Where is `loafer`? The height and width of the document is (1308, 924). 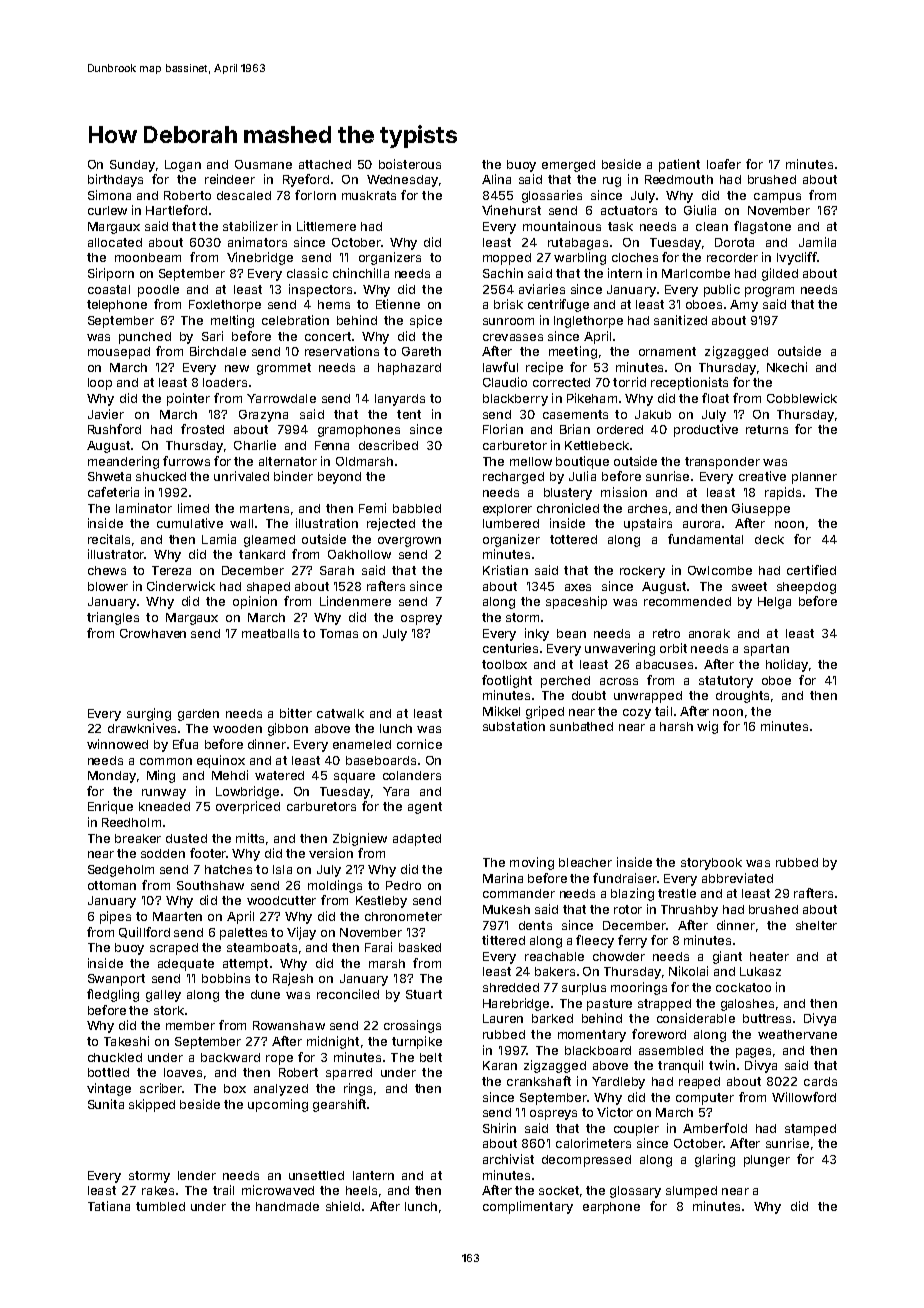 loafer is located at coordinates (724, 164).
